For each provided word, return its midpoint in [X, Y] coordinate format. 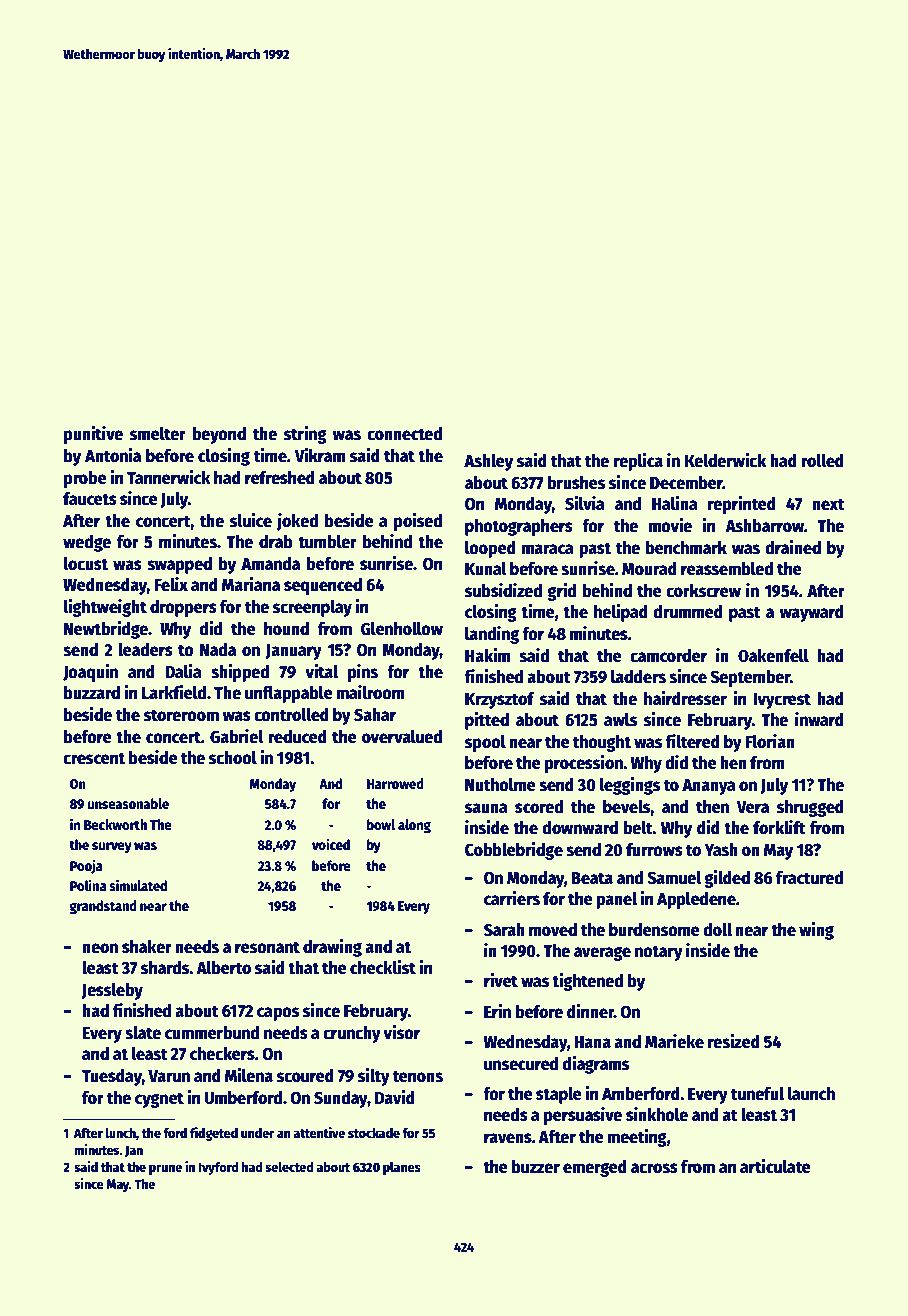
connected [404, 434]
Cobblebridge [514, 851]
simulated [138, 885]
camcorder [668, 656]
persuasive [583, 1116]
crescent [94, 758]
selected [289, 1166]
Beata [592, 878]
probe [85, 479]
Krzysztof [499, 700]
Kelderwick [725, 460]
